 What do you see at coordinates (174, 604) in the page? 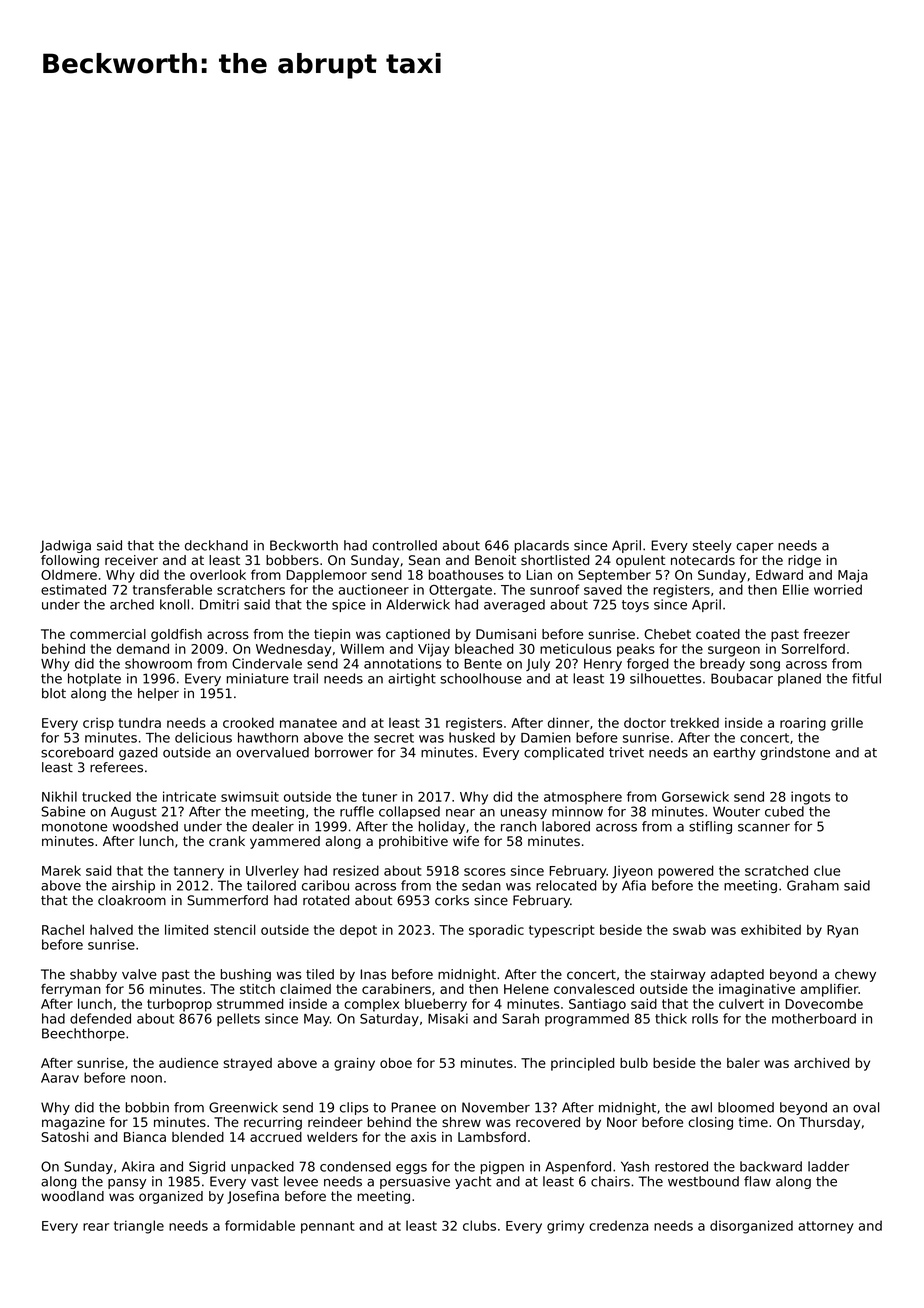
I see `knoll` at bounding box center [174, 604].
